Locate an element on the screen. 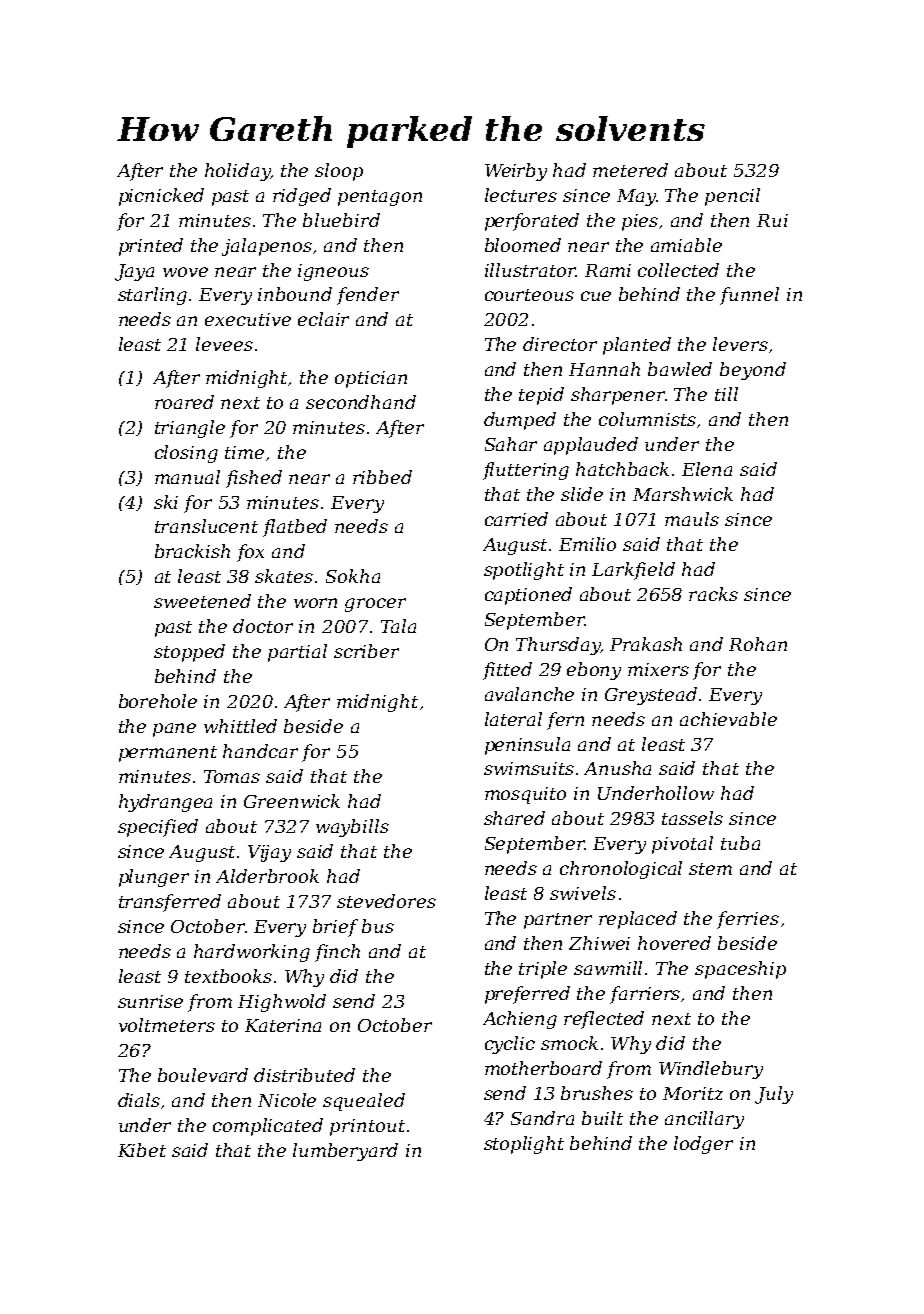 Image resolution: width=924 pixels, height=1314 pixels. picnicked is located at coordinates (161, 197).
